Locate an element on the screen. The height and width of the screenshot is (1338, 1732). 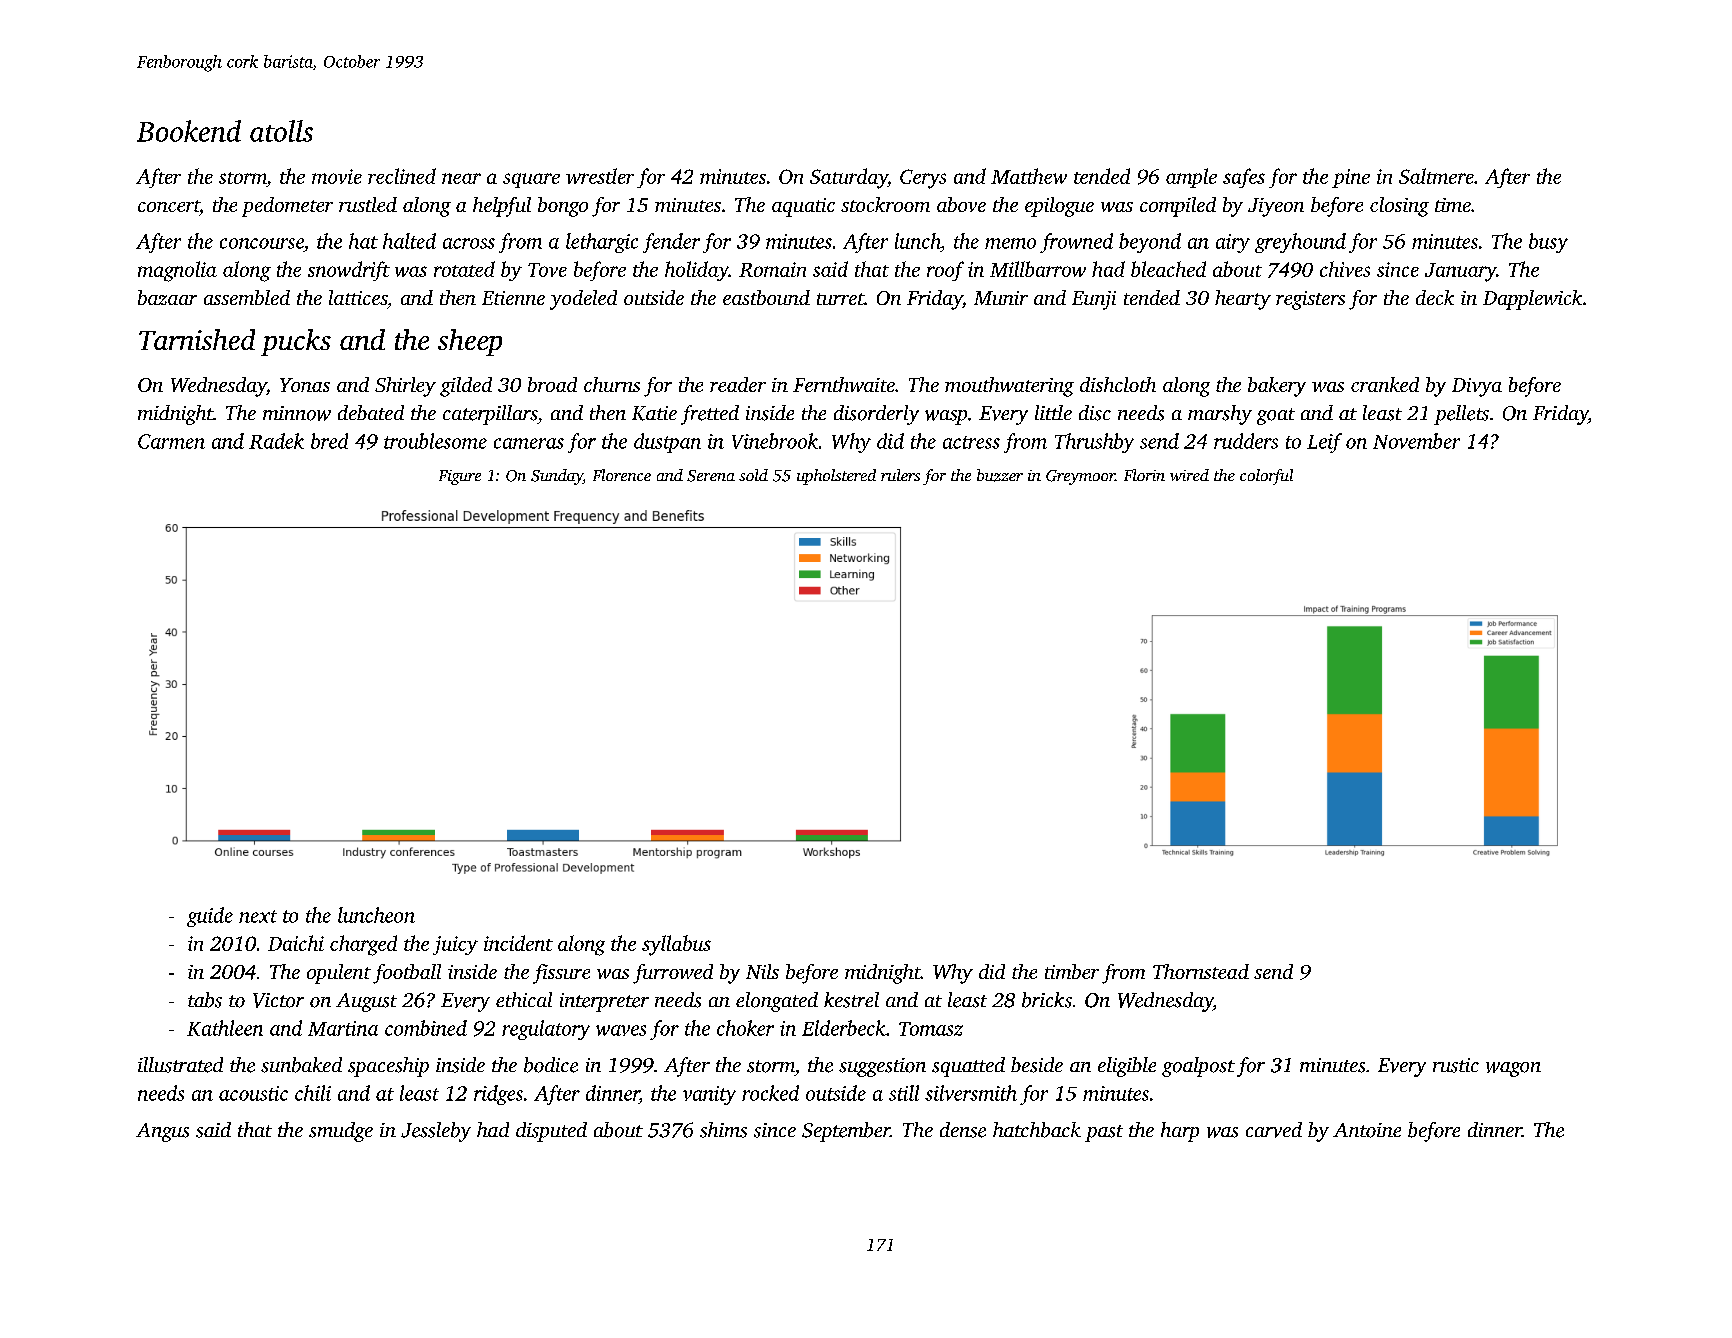
colorful is located at coordinates (1266, 477).
